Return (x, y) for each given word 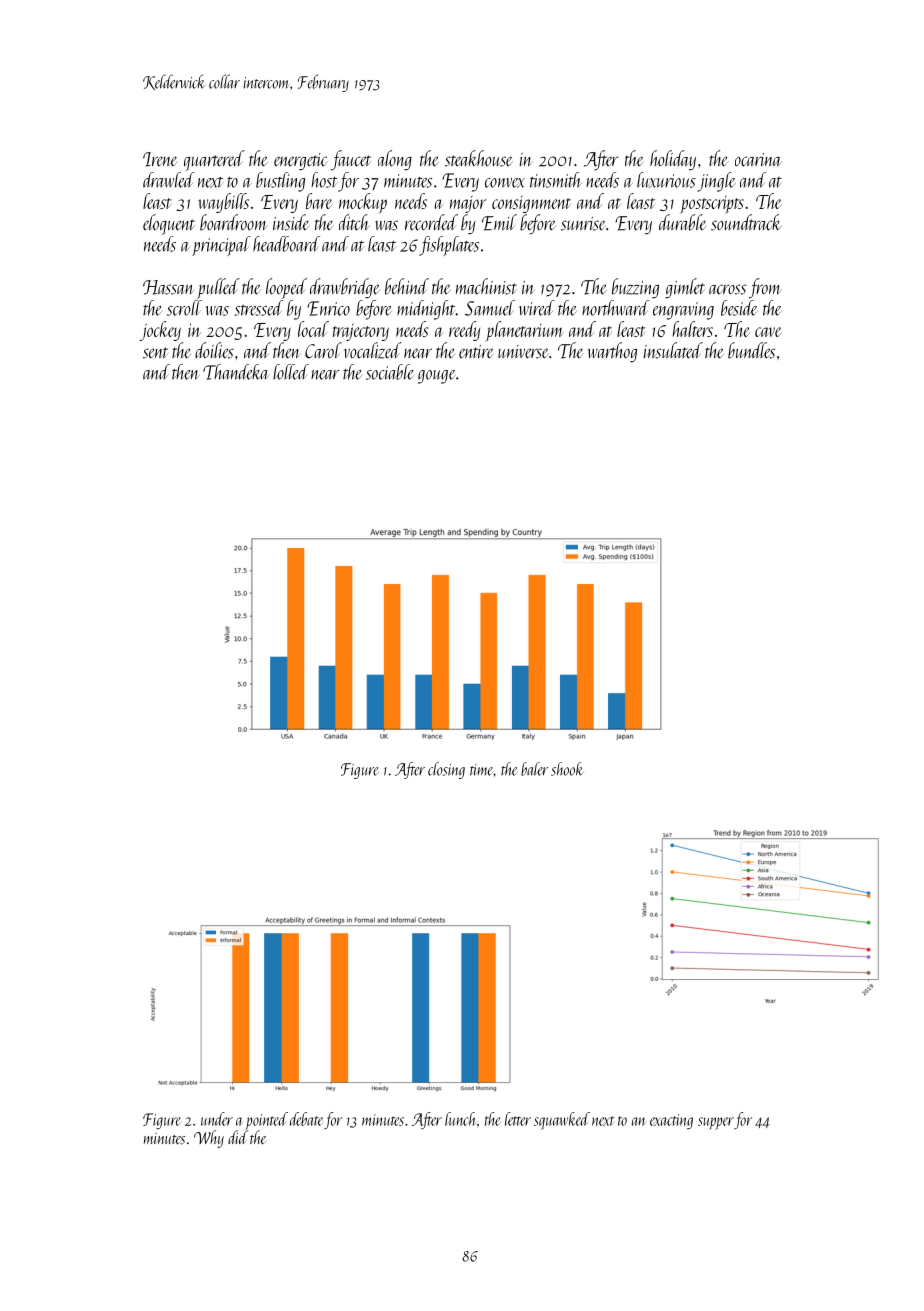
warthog (612, 352)
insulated (673, 350)
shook (567, 769)
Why (209, 1139)
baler (534, 769)
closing (446, 770)
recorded (431, 222)
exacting (671, 1121)
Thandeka (236, 372)
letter (518, 1119)
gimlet (685, 288)
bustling (280, 182)
